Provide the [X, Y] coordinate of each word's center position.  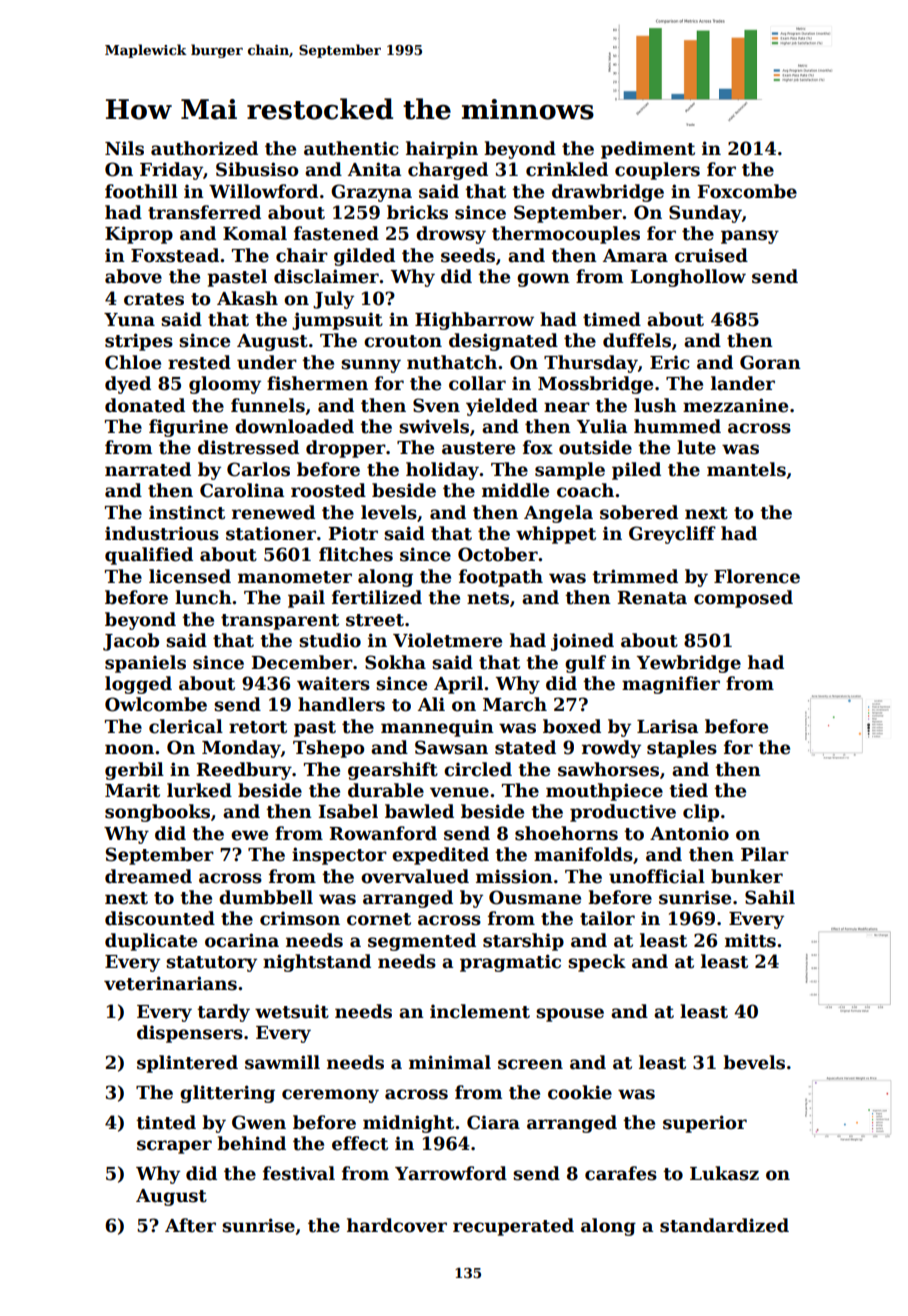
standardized [724, 1225]
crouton [403, 341]
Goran [770, 362]
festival [299, 1173]
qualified [149, 556]
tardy [223, 1013]
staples [682, 749]
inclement [480, 1011]
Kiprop [139, 235]
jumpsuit [337, 321]
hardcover [397, 1225]
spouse [570, 1015]
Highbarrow [474, 321]
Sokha [395, 662]
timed [612, 319]
